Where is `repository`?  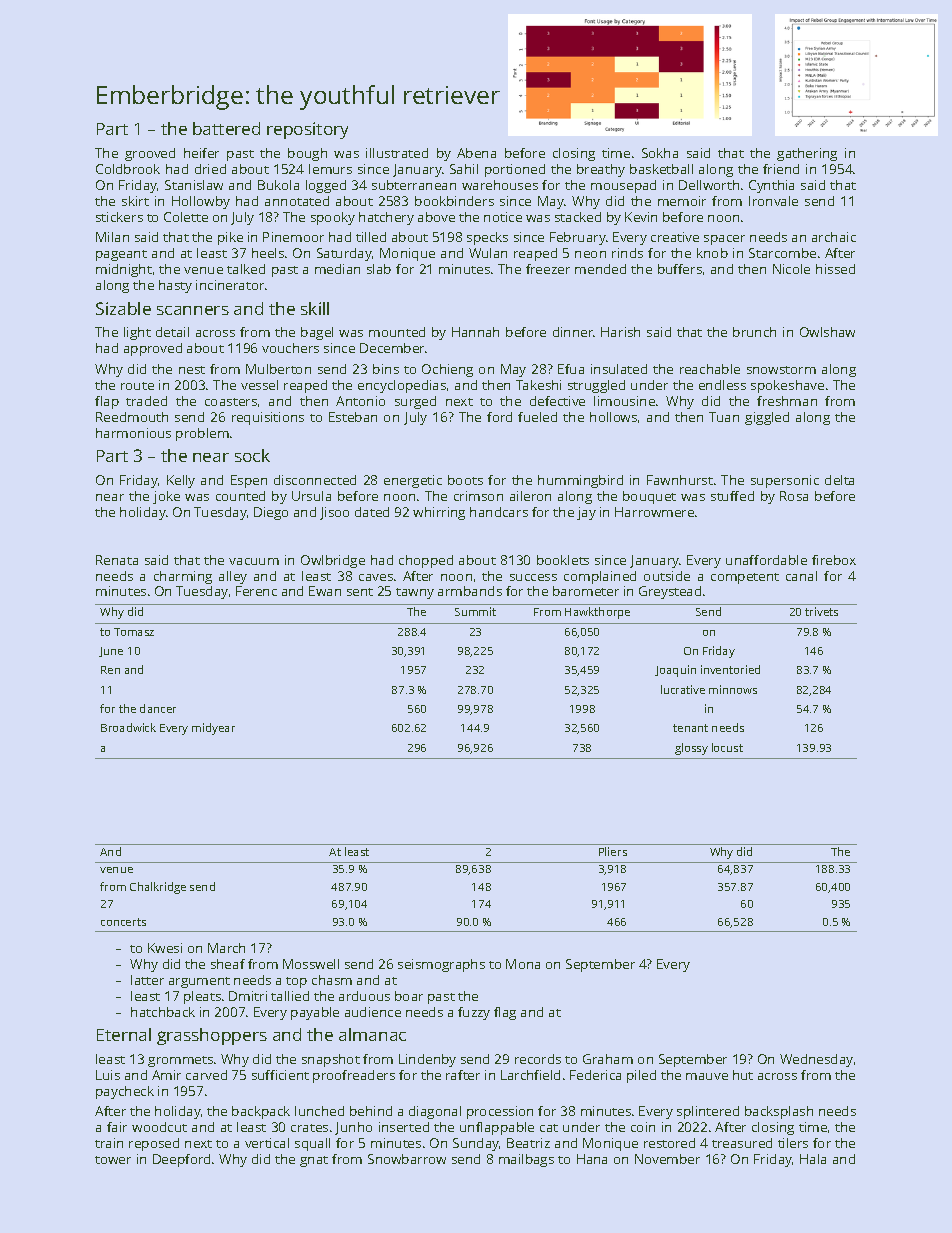
repository is located at coordinates (307, 130).
